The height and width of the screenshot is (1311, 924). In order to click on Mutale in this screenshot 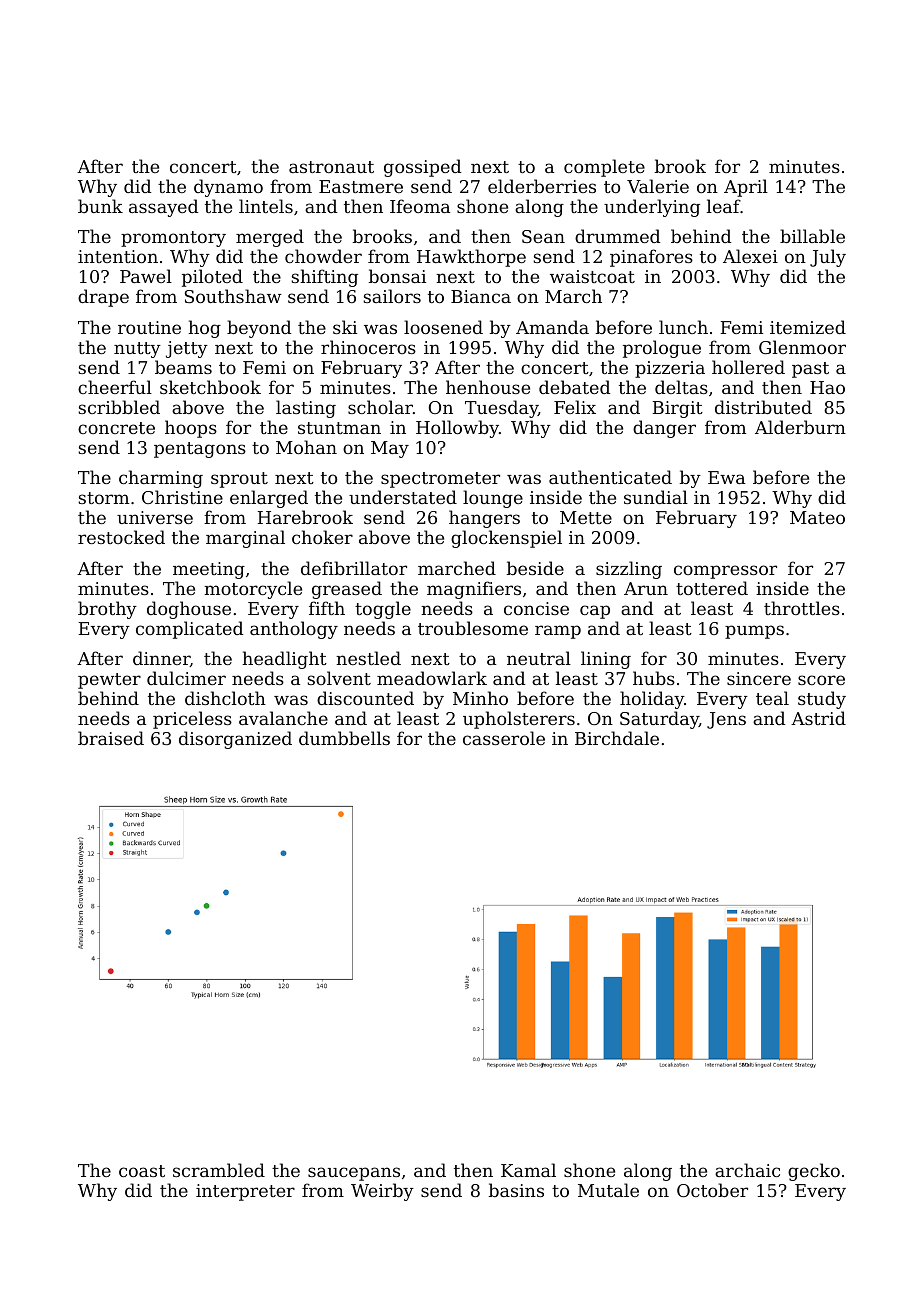, I will do `click(608, 1190)`.
